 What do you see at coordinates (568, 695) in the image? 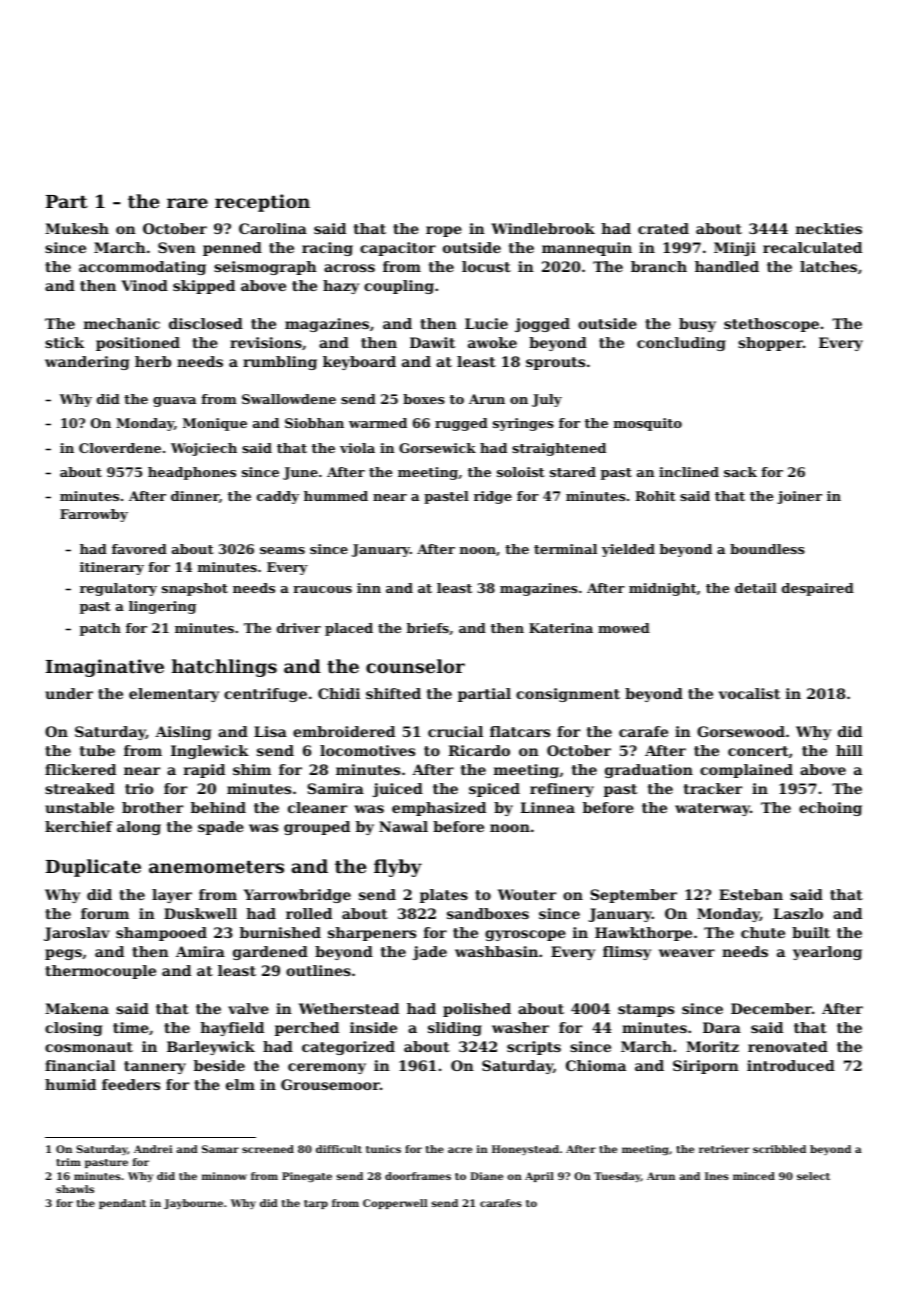
I see `consignment` at bounding box center [568, 695].
